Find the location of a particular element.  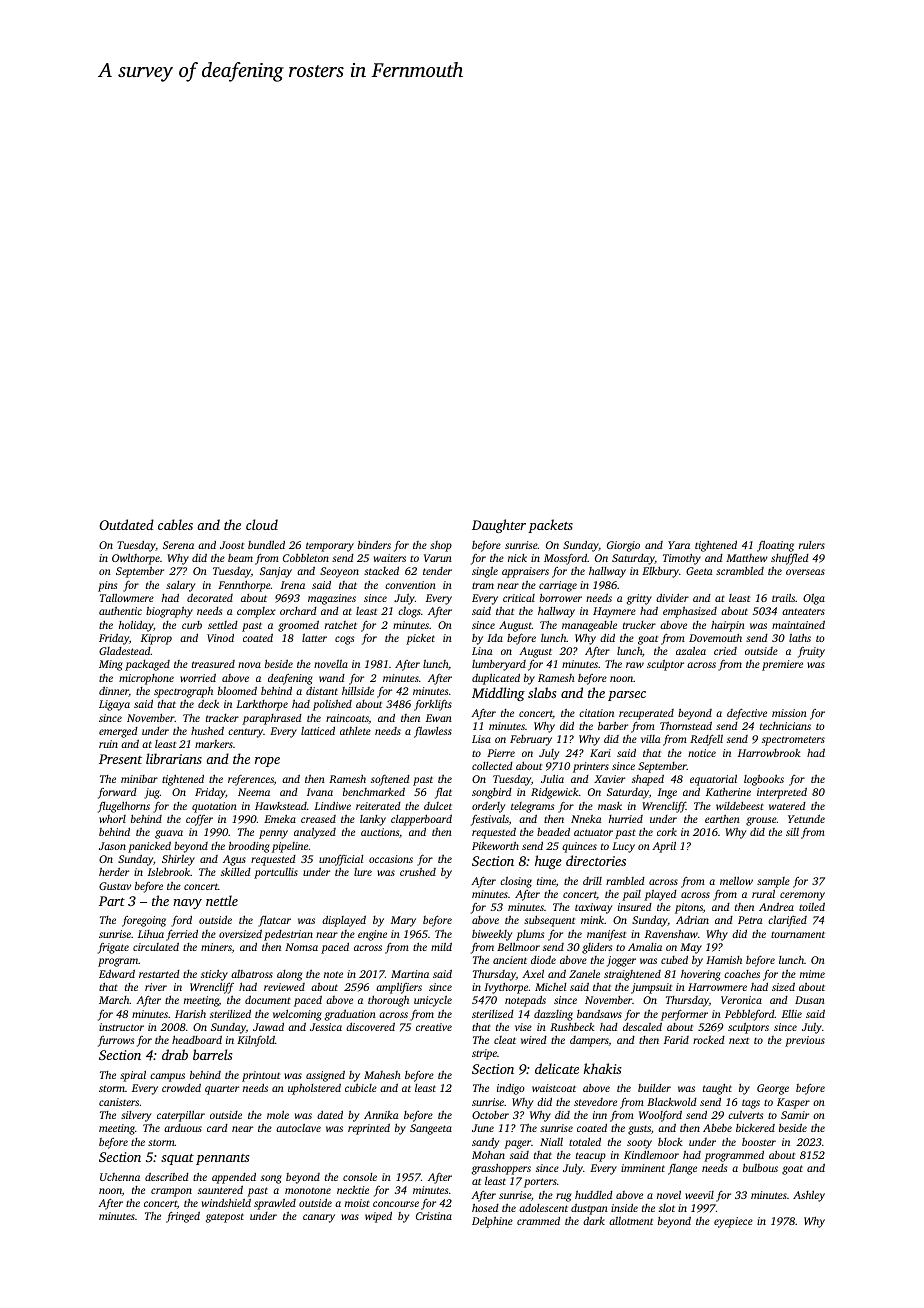

coffer is located at coordinates (199, 820).
